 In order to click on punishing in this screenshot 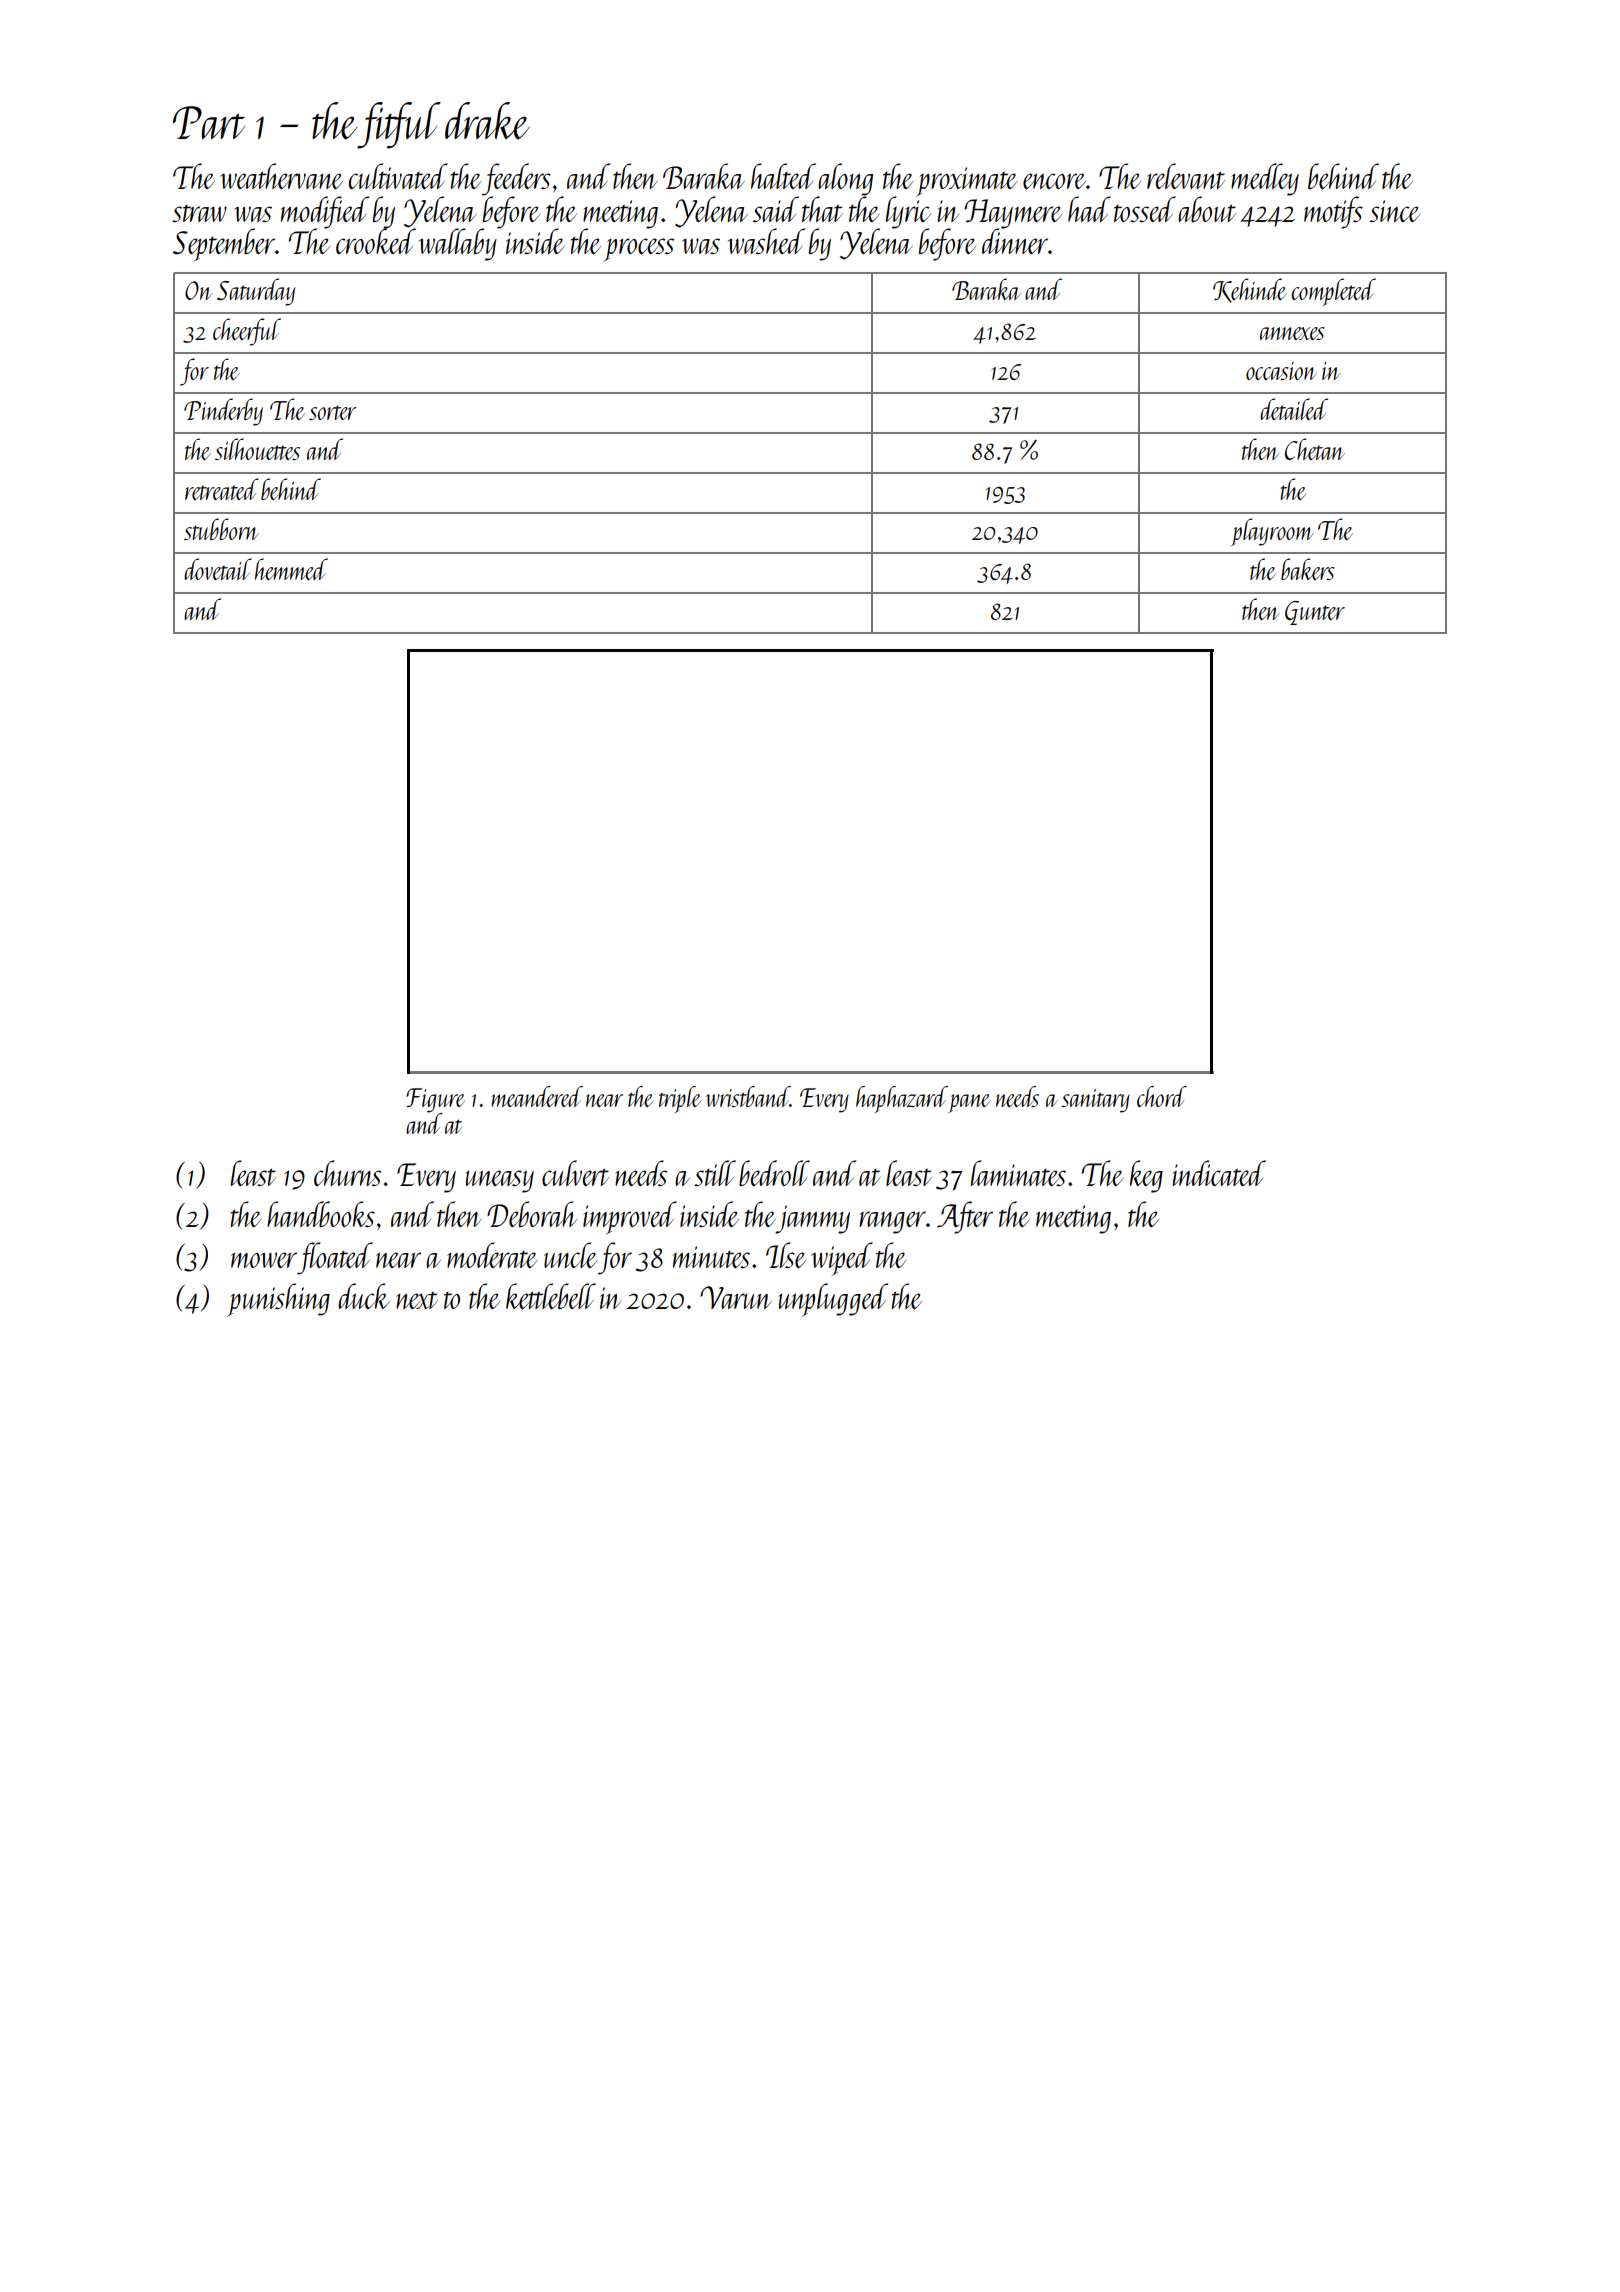, I will do `click(278, 1300)`.
